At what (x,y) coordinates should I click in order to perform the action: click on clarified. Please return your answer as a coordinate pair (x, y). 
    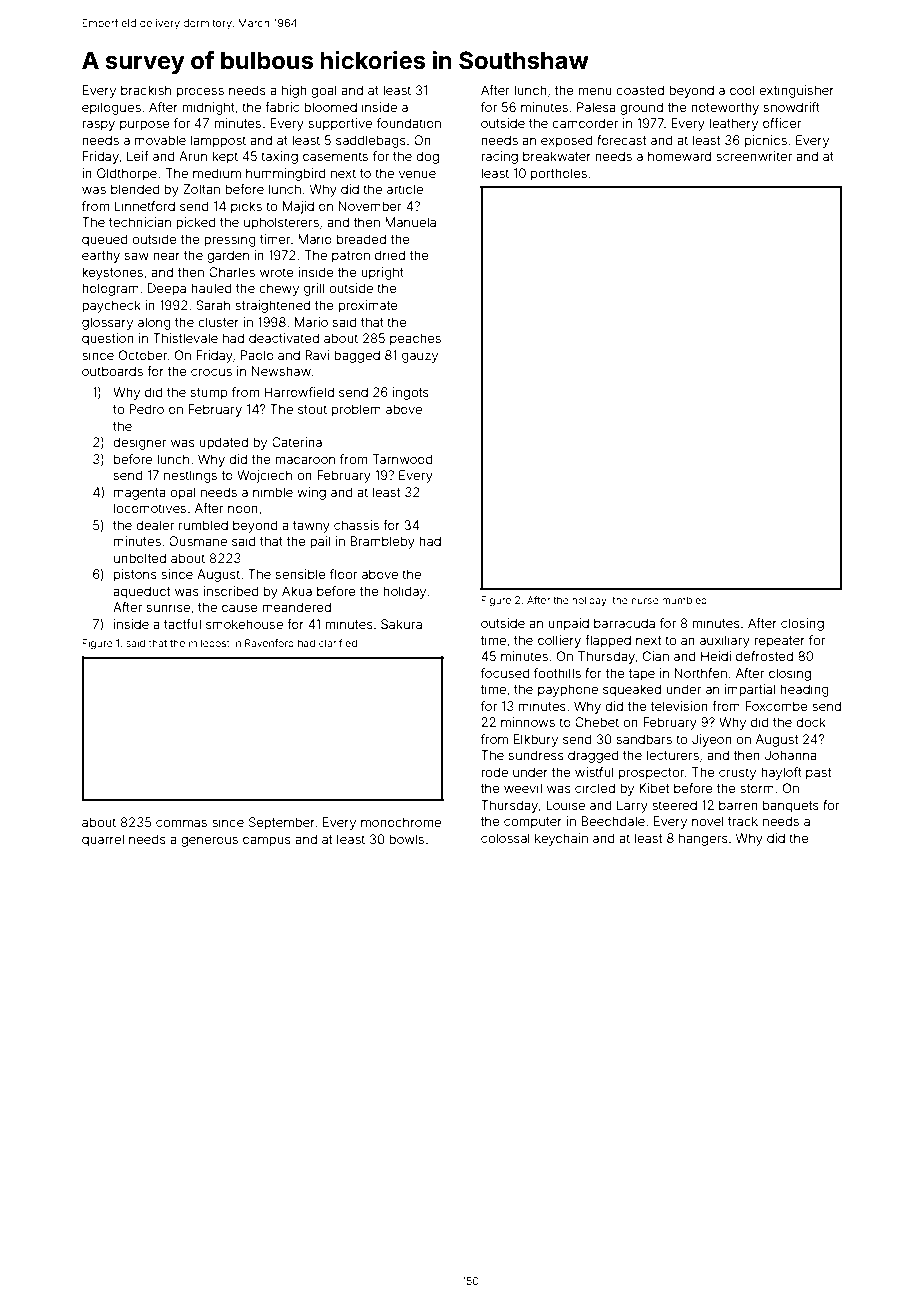
    Looking at the image, I should click on (338, 643).
